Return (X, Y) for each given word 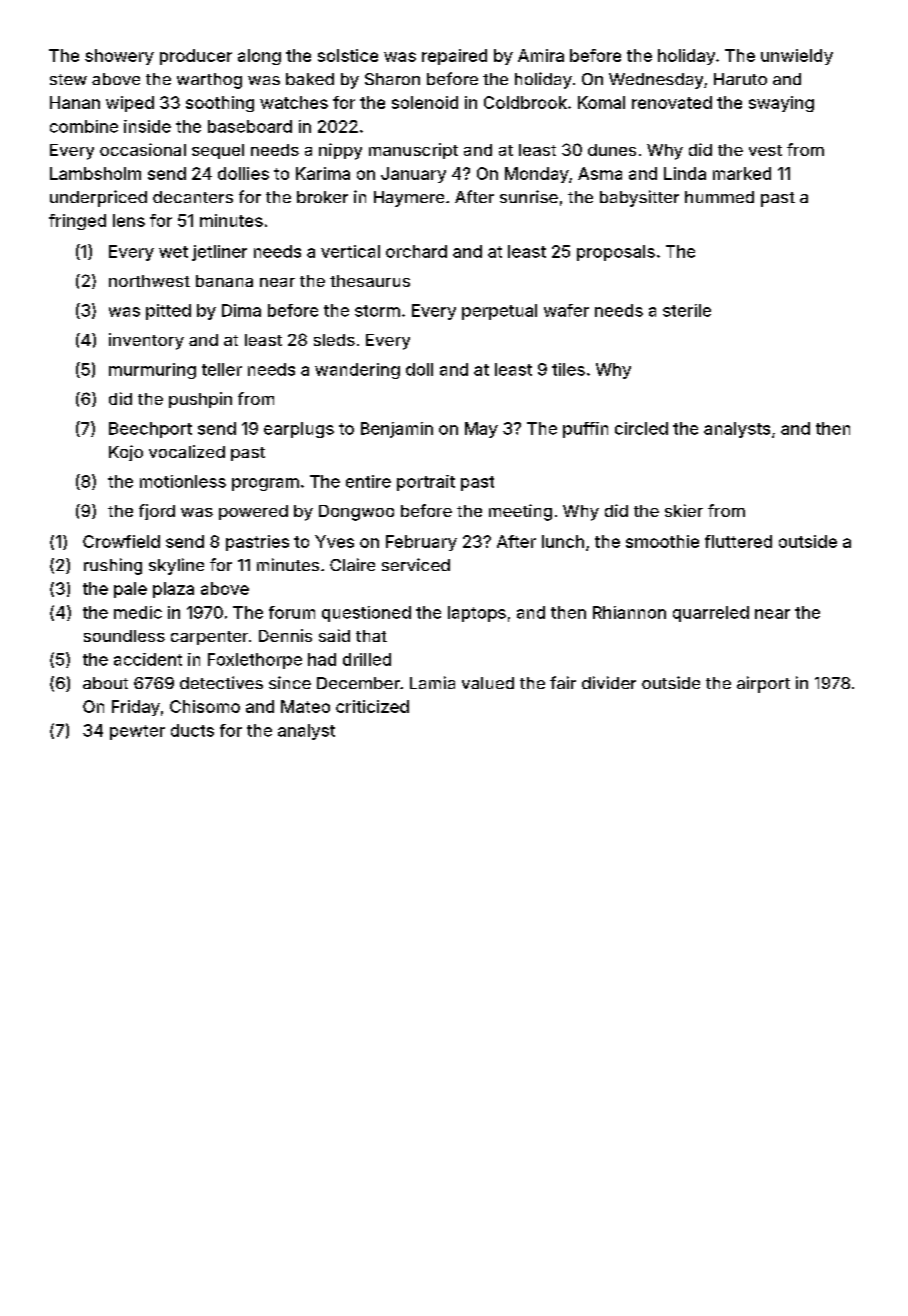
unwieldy (797, 57)
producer (196, 57)
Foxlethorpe (255, 661)
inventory (146, 341)
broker (322, 197)
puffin (585, 430)
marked (742, 173)
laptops (477, 614)
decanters (193, 197)
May (481, 430)
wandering (357, 371)
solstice (348, 55)
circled (641, 428)
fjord (157, 512)
